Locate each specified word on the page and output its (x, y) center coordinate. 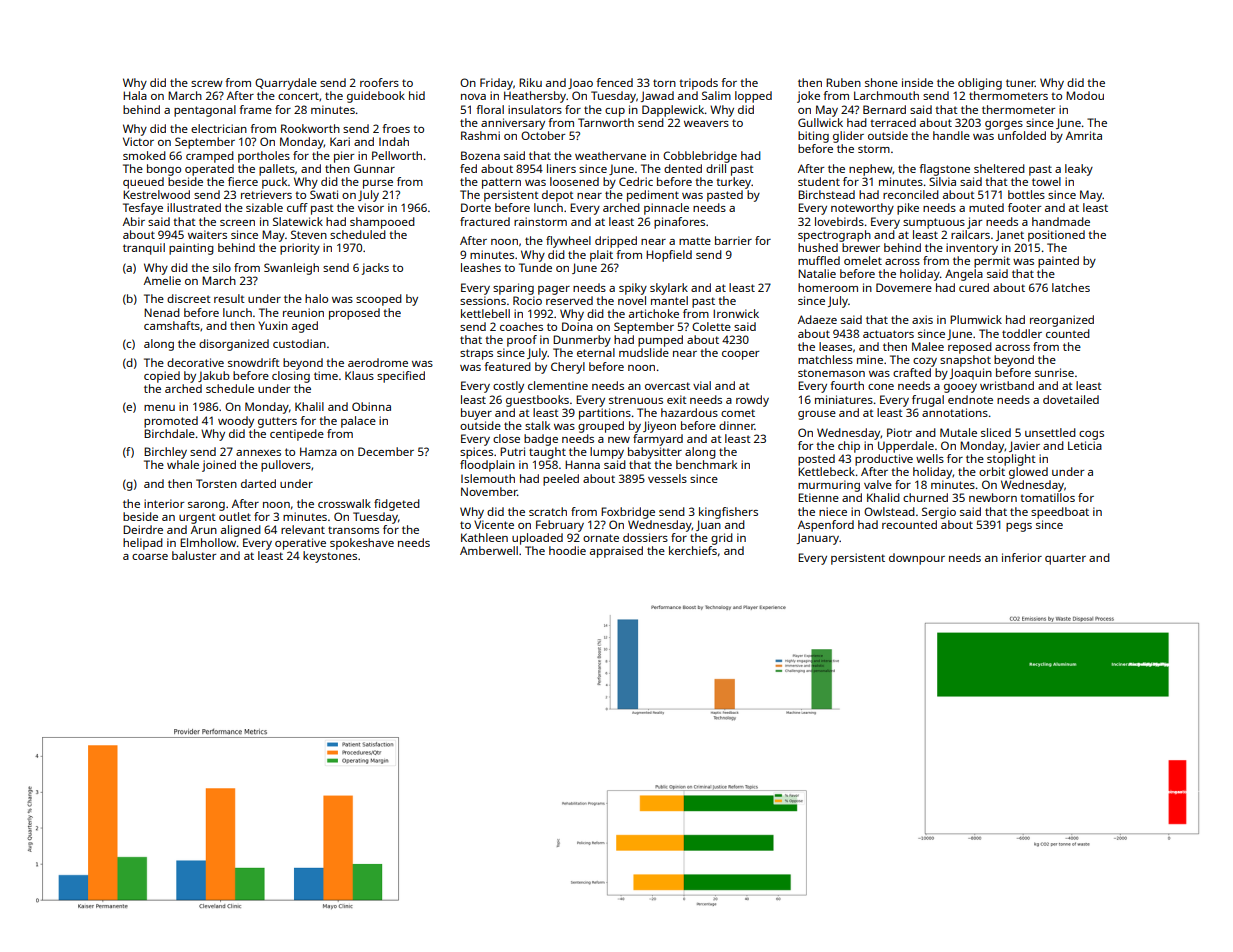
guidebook (376, 97)
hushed (818, 247)
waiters (207, 234)
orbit (992, 471)
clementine (558, 385)
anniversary (513, 124)
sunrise (1054, 372)
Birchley (165, 453)
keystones (330, 557)
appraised (616, 552)
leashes (481, 267)
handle (951, 135)
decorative (195, 362)
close (506, 438)
